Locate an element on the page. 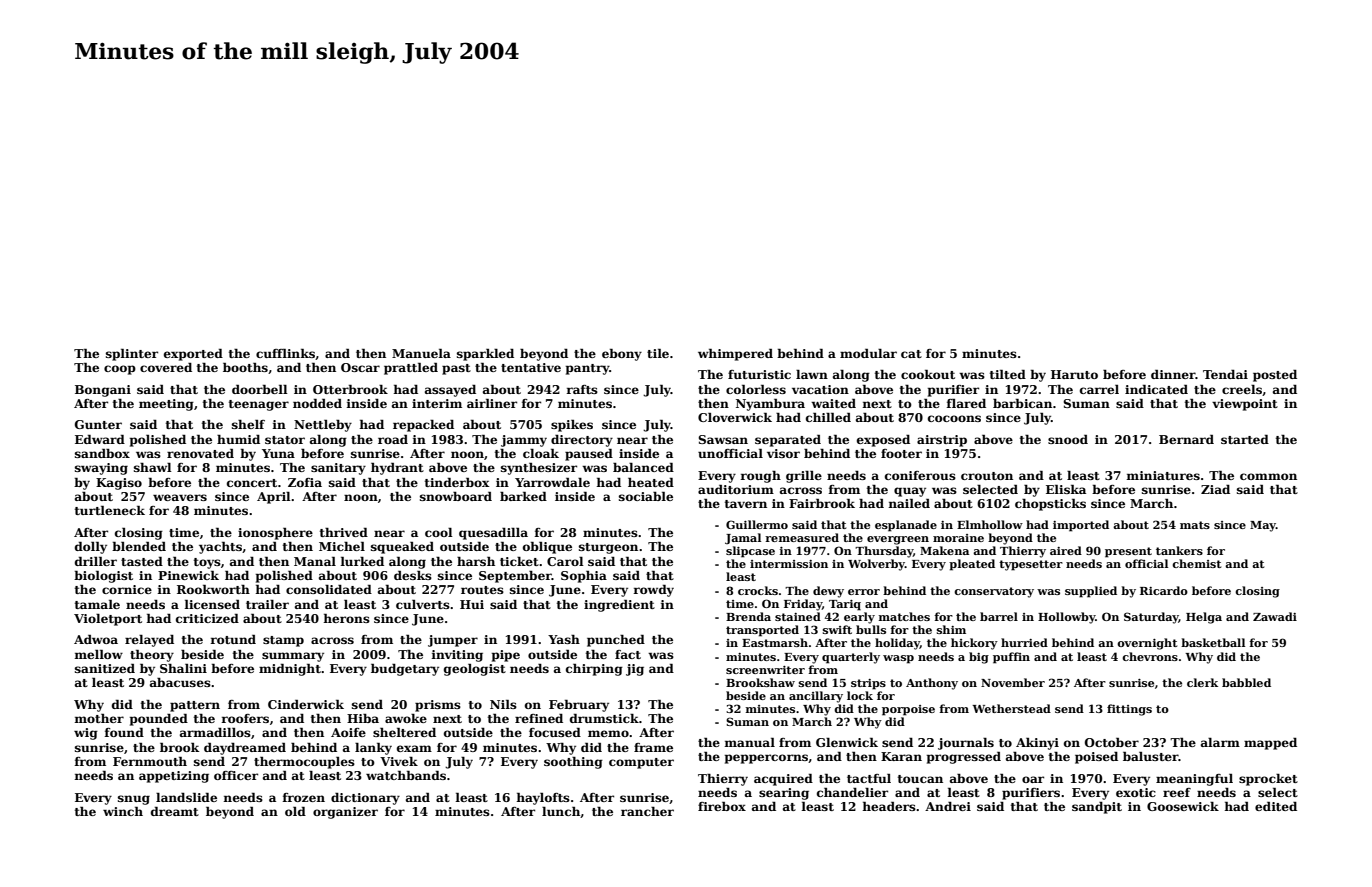  tile is located at coordinates (658, 353).
